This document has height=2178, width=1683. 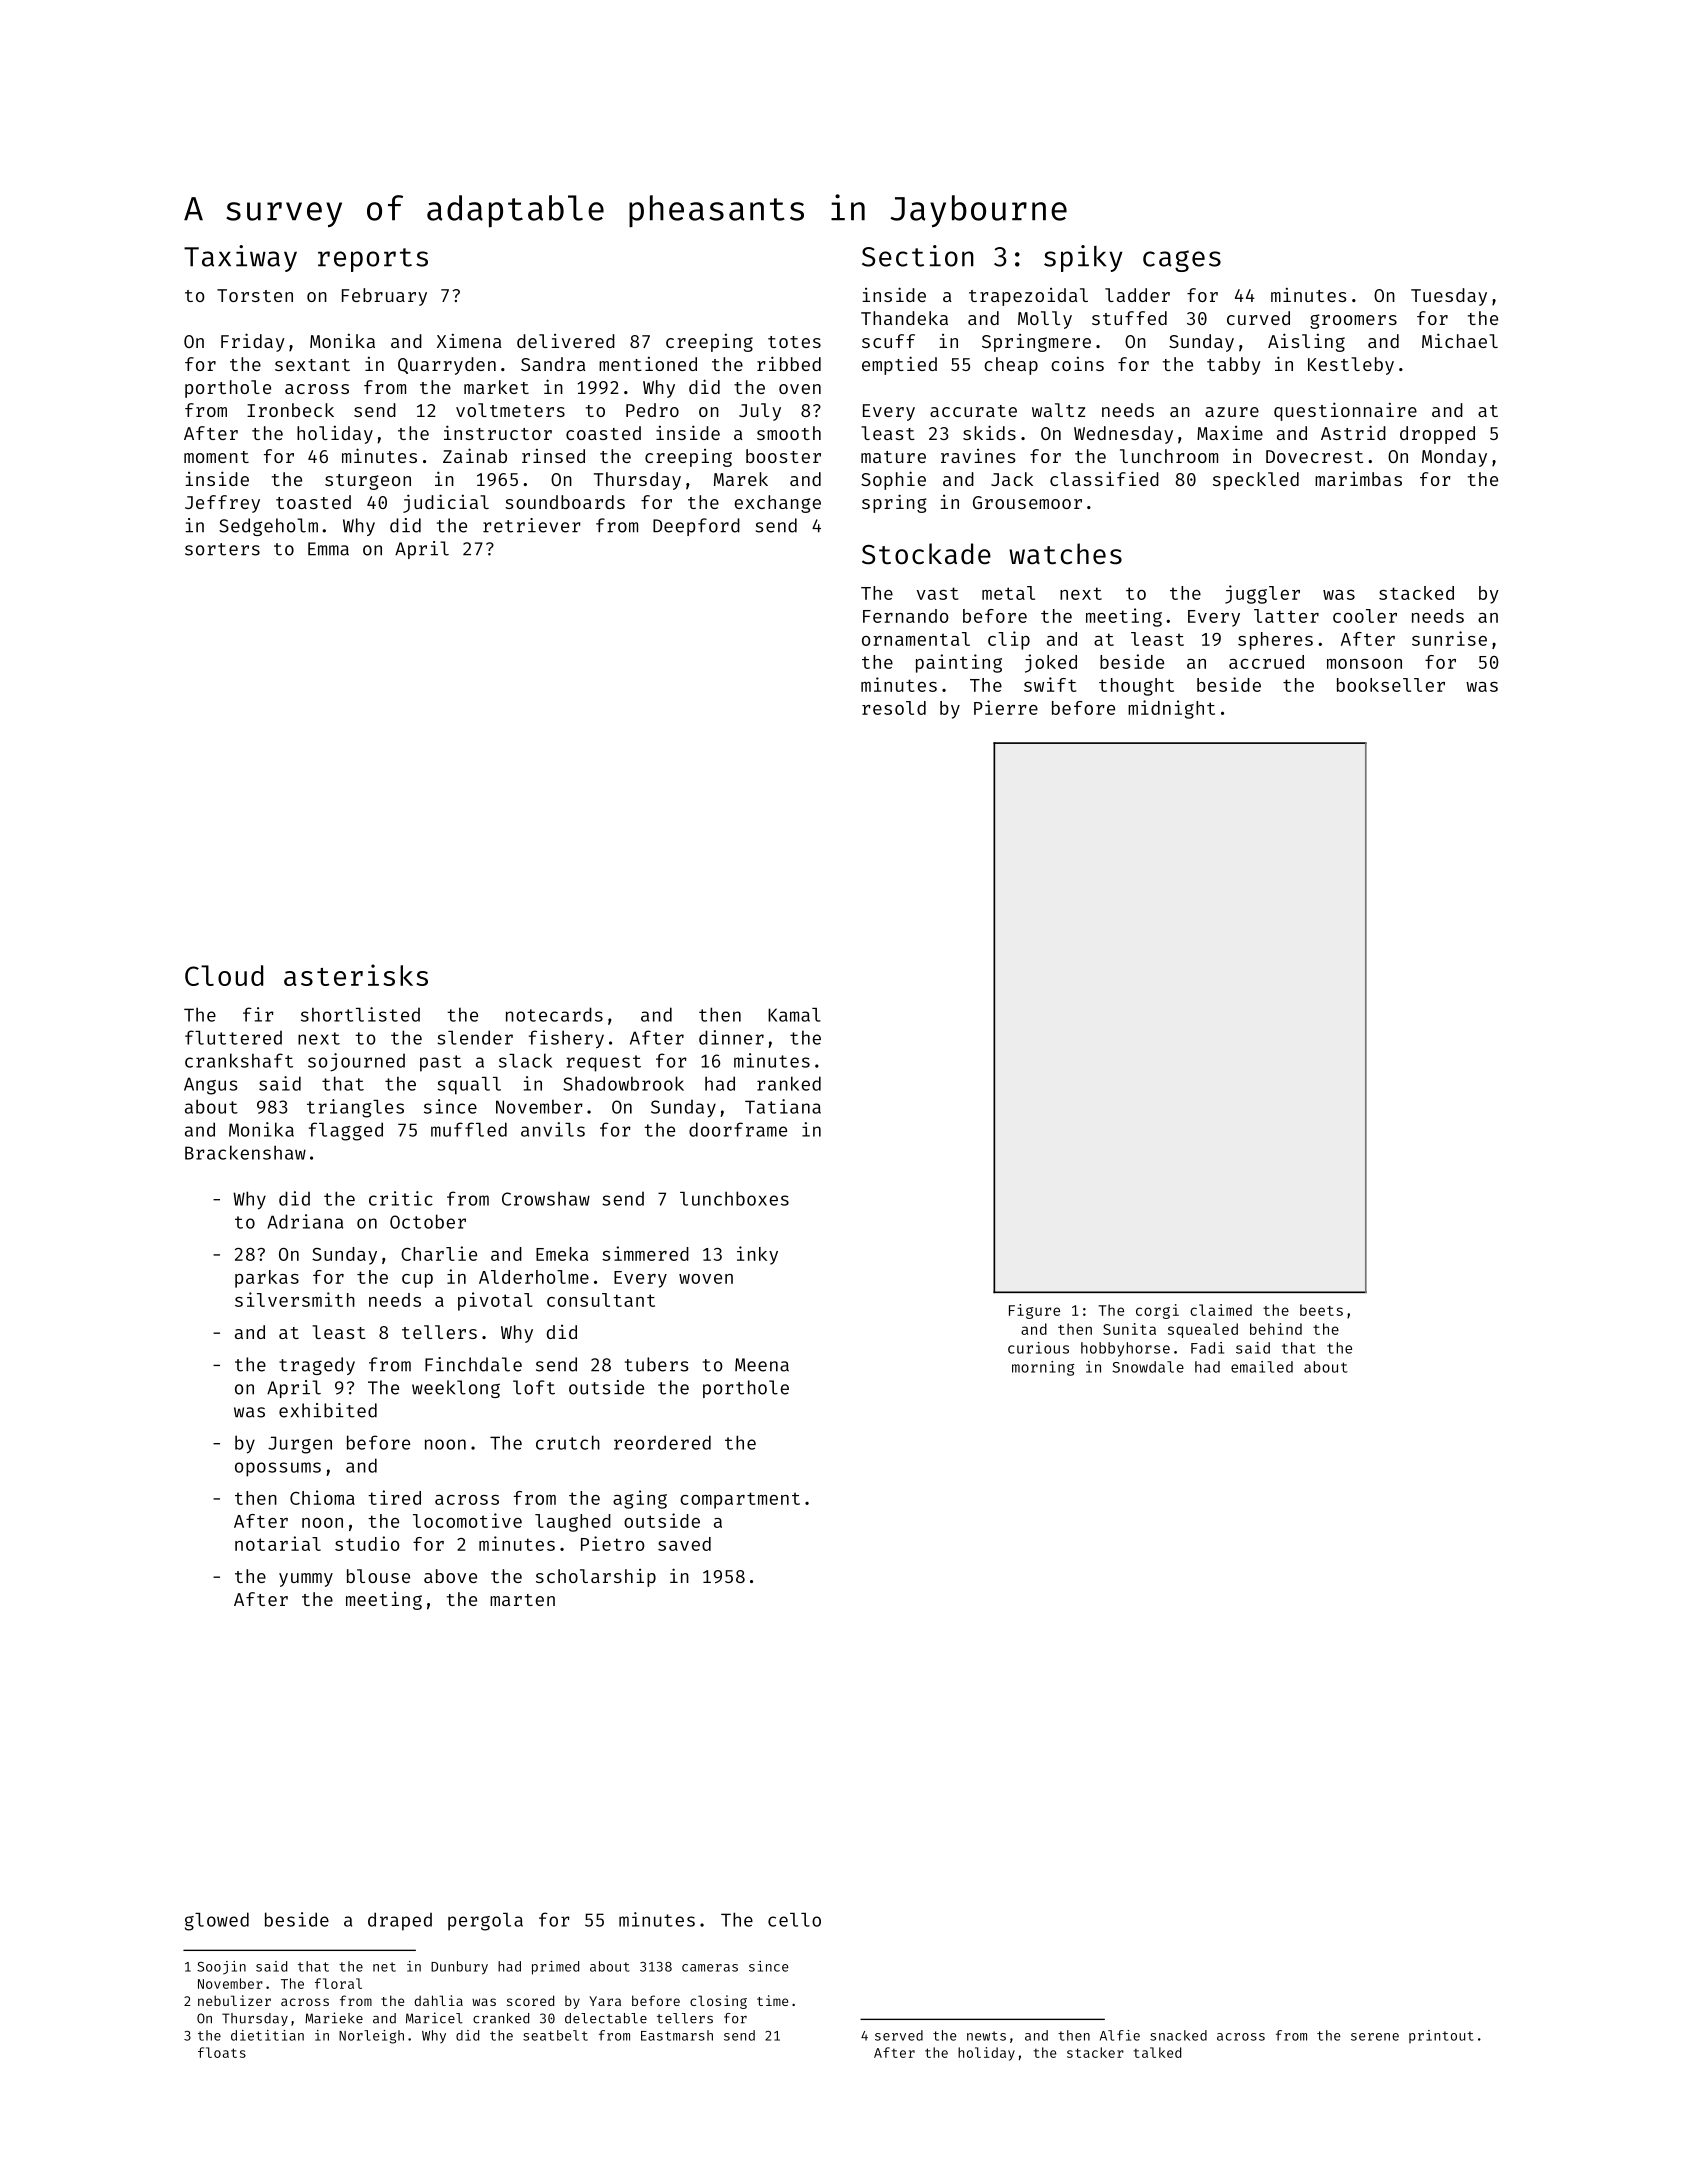 I want to click on serene, so click(x=1375, y=2037).
